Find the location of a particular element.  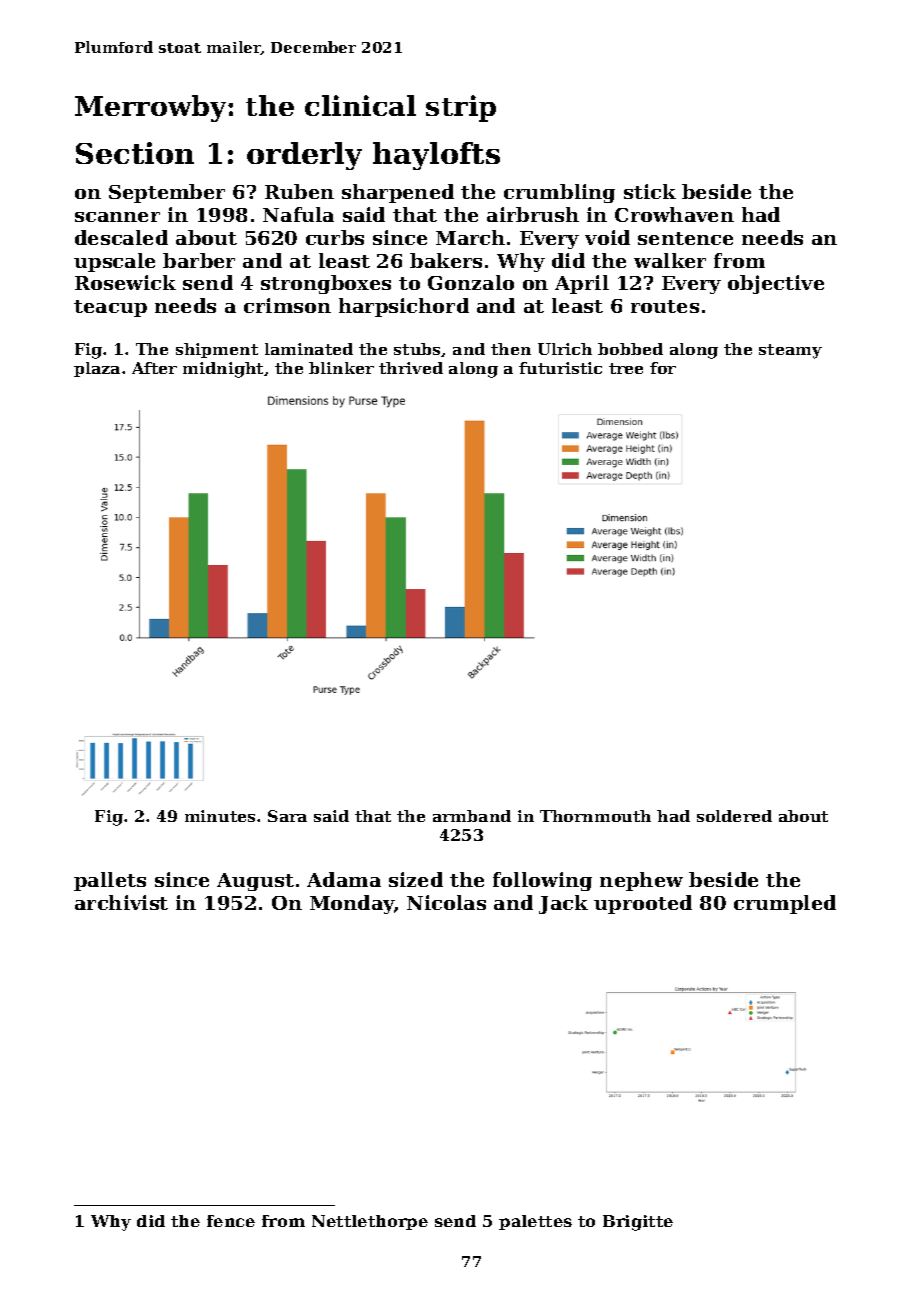

fence is located at coordinates (231, 1221).
